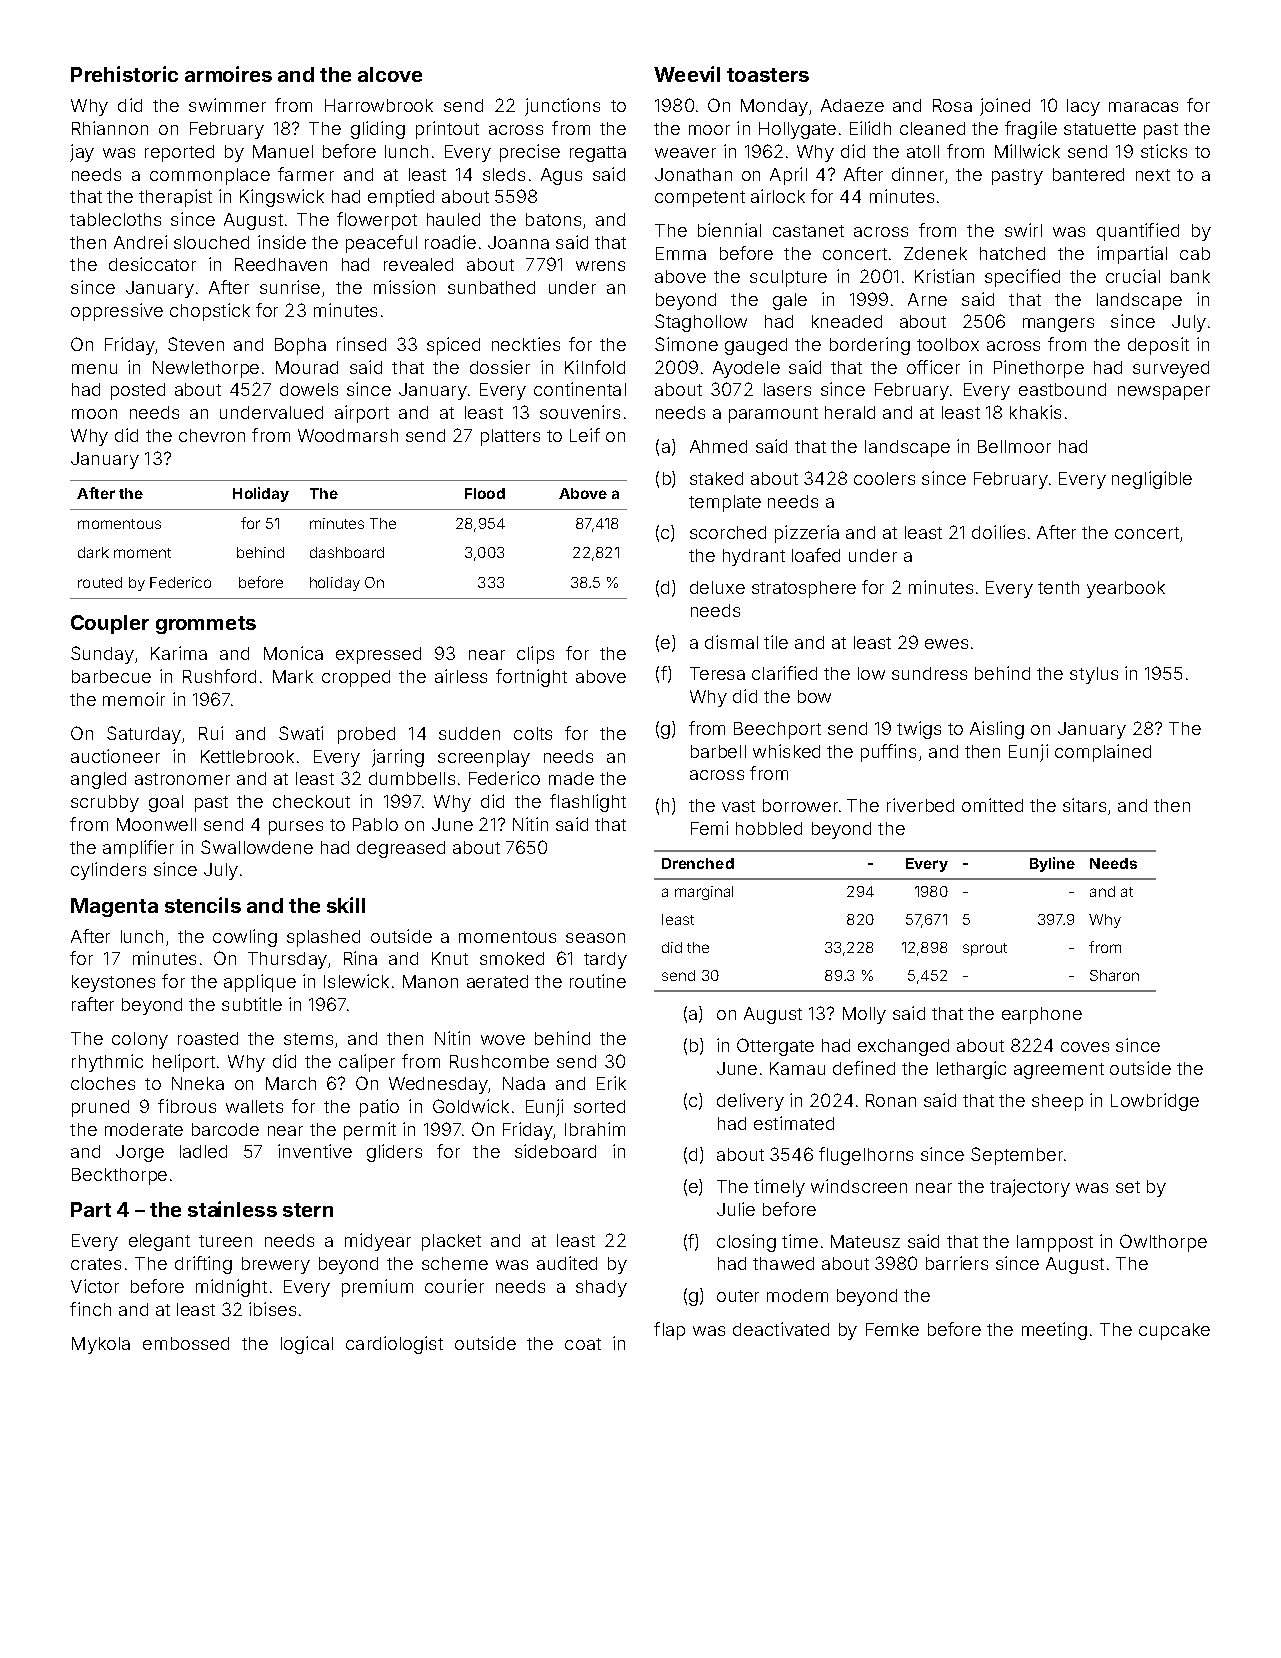 The width and height of the page is (1281, 1658). Describe the element at coordinates (985, 949) in the page. I see `sprout` at that location.
